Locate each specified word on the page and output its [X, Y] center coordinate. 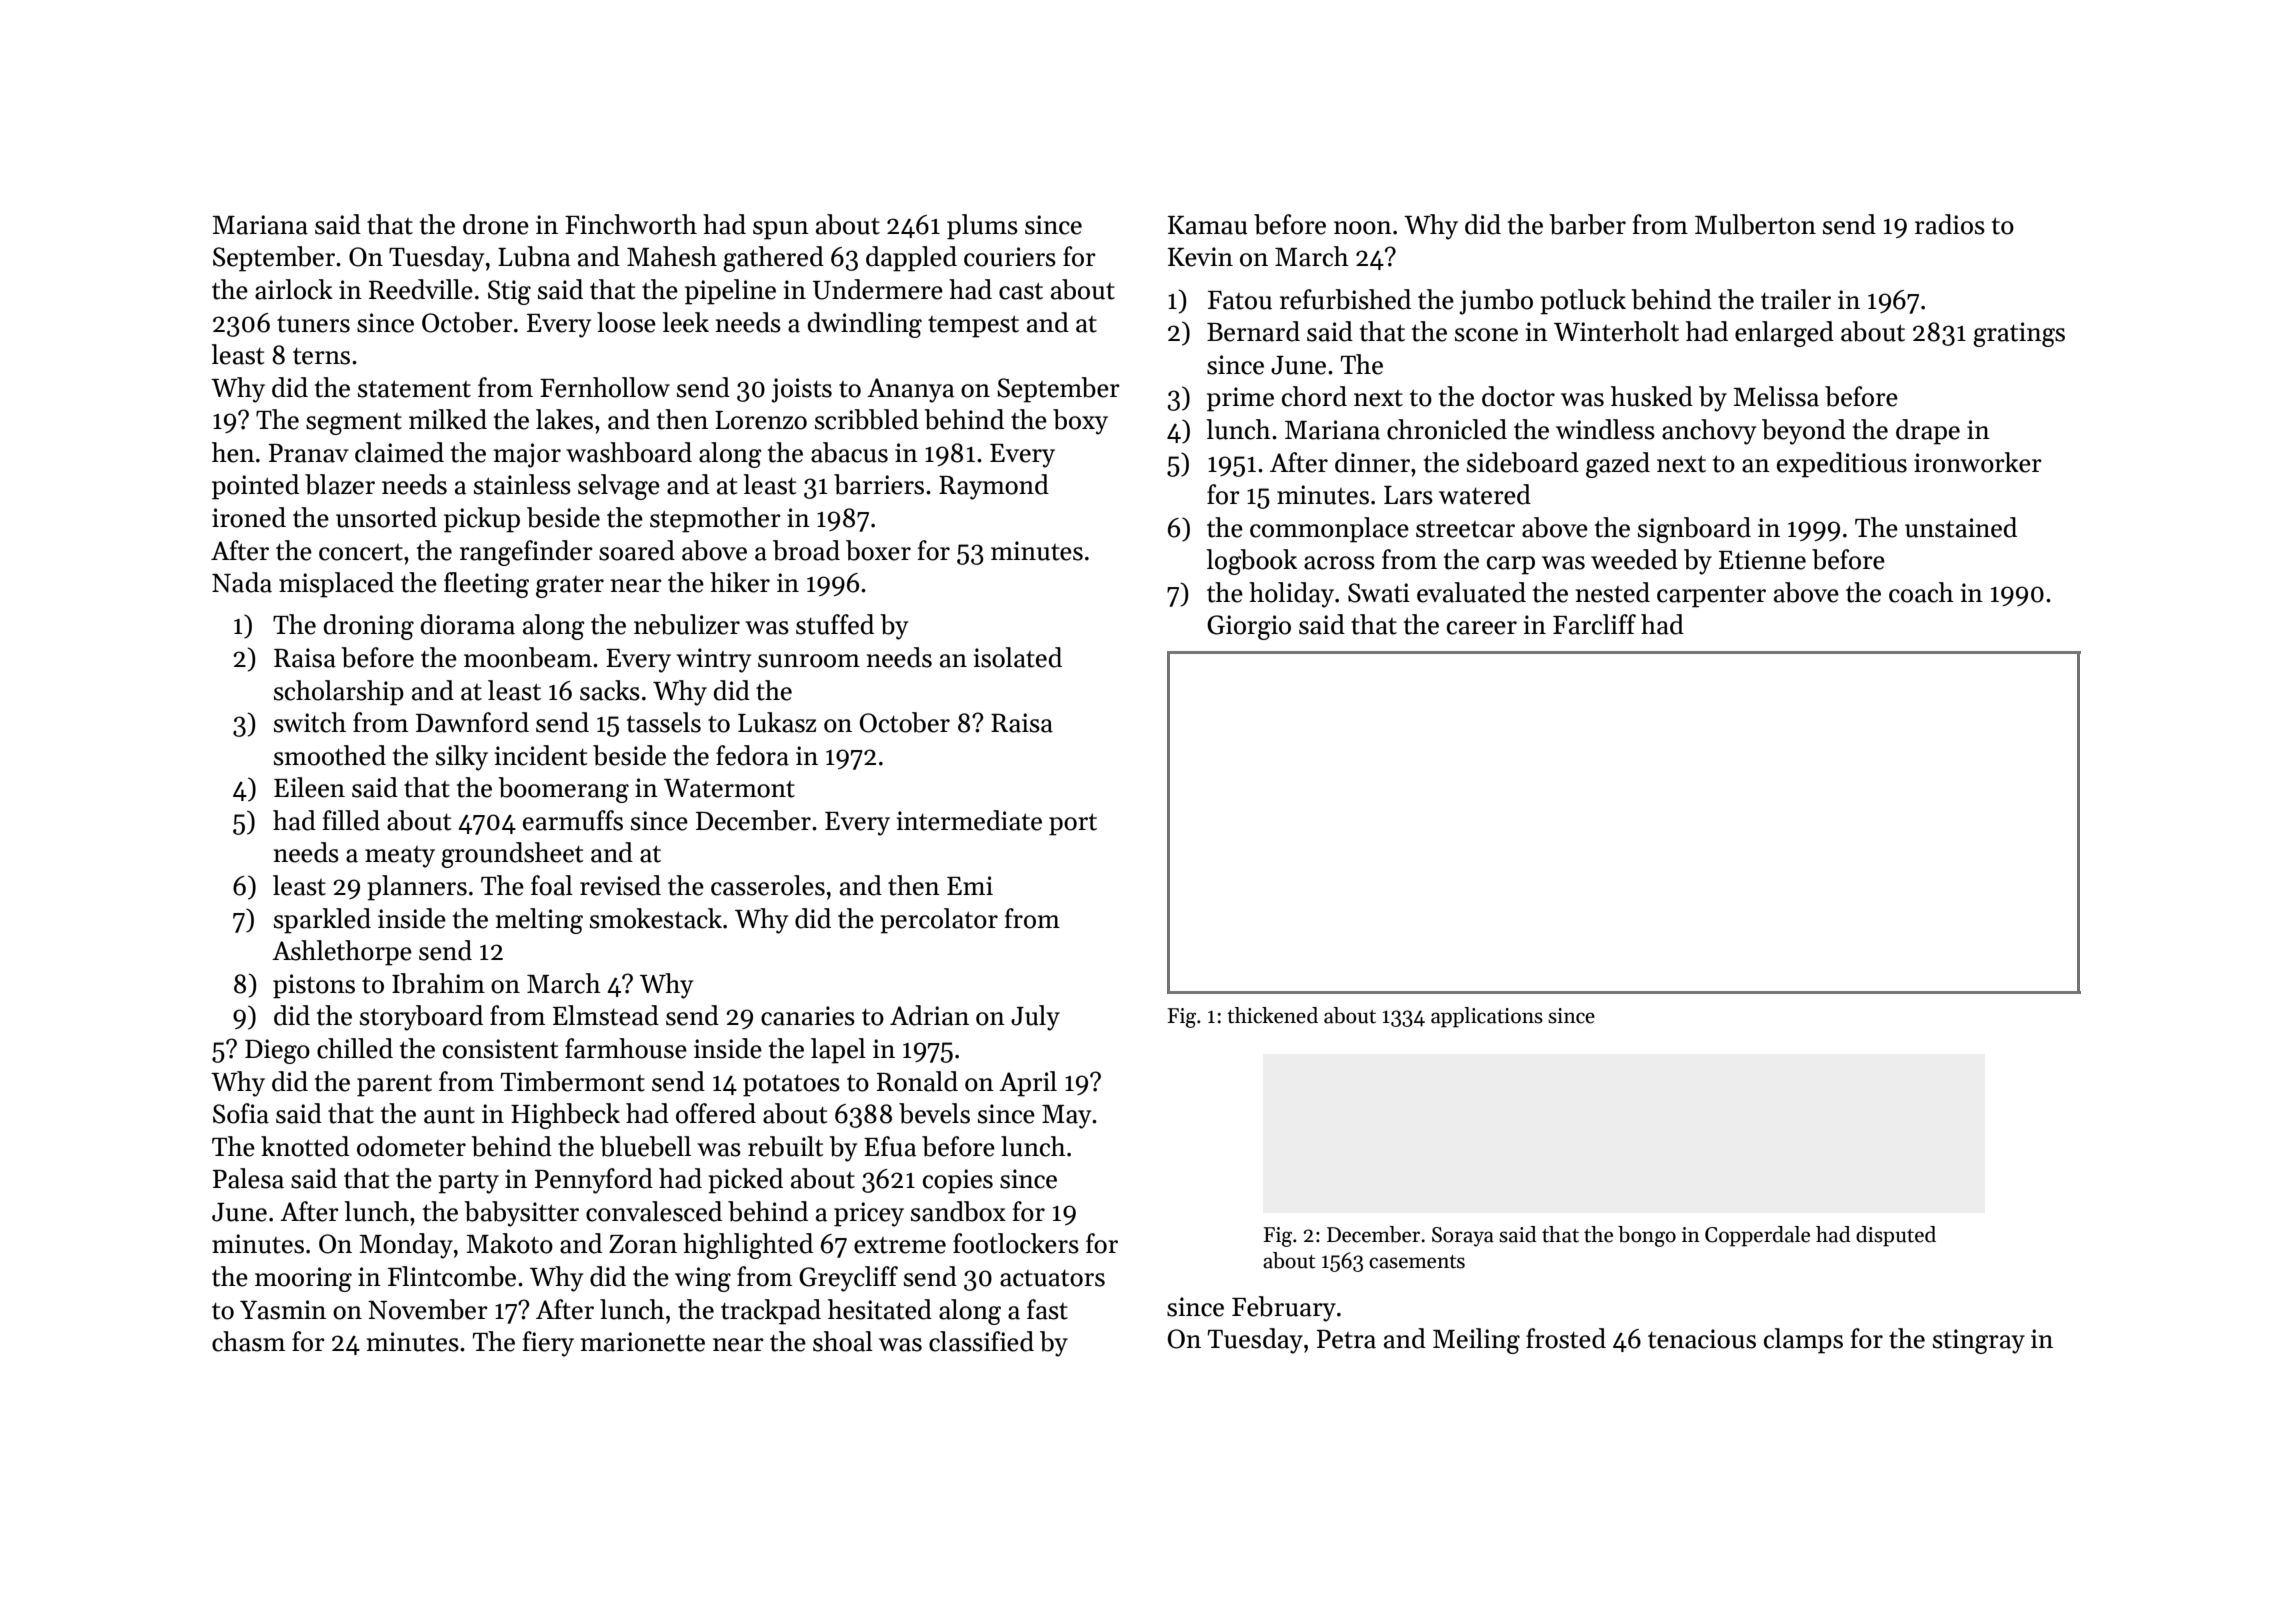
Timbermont [573, 1081]
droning [369, 627]
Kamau [1208, 225]
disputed [1896, 1236]
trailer [1796, 299]
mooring [303, 1279]
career [1482, 628]
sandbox [958, 1211]
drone [496, 224]
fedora [752, 755]
